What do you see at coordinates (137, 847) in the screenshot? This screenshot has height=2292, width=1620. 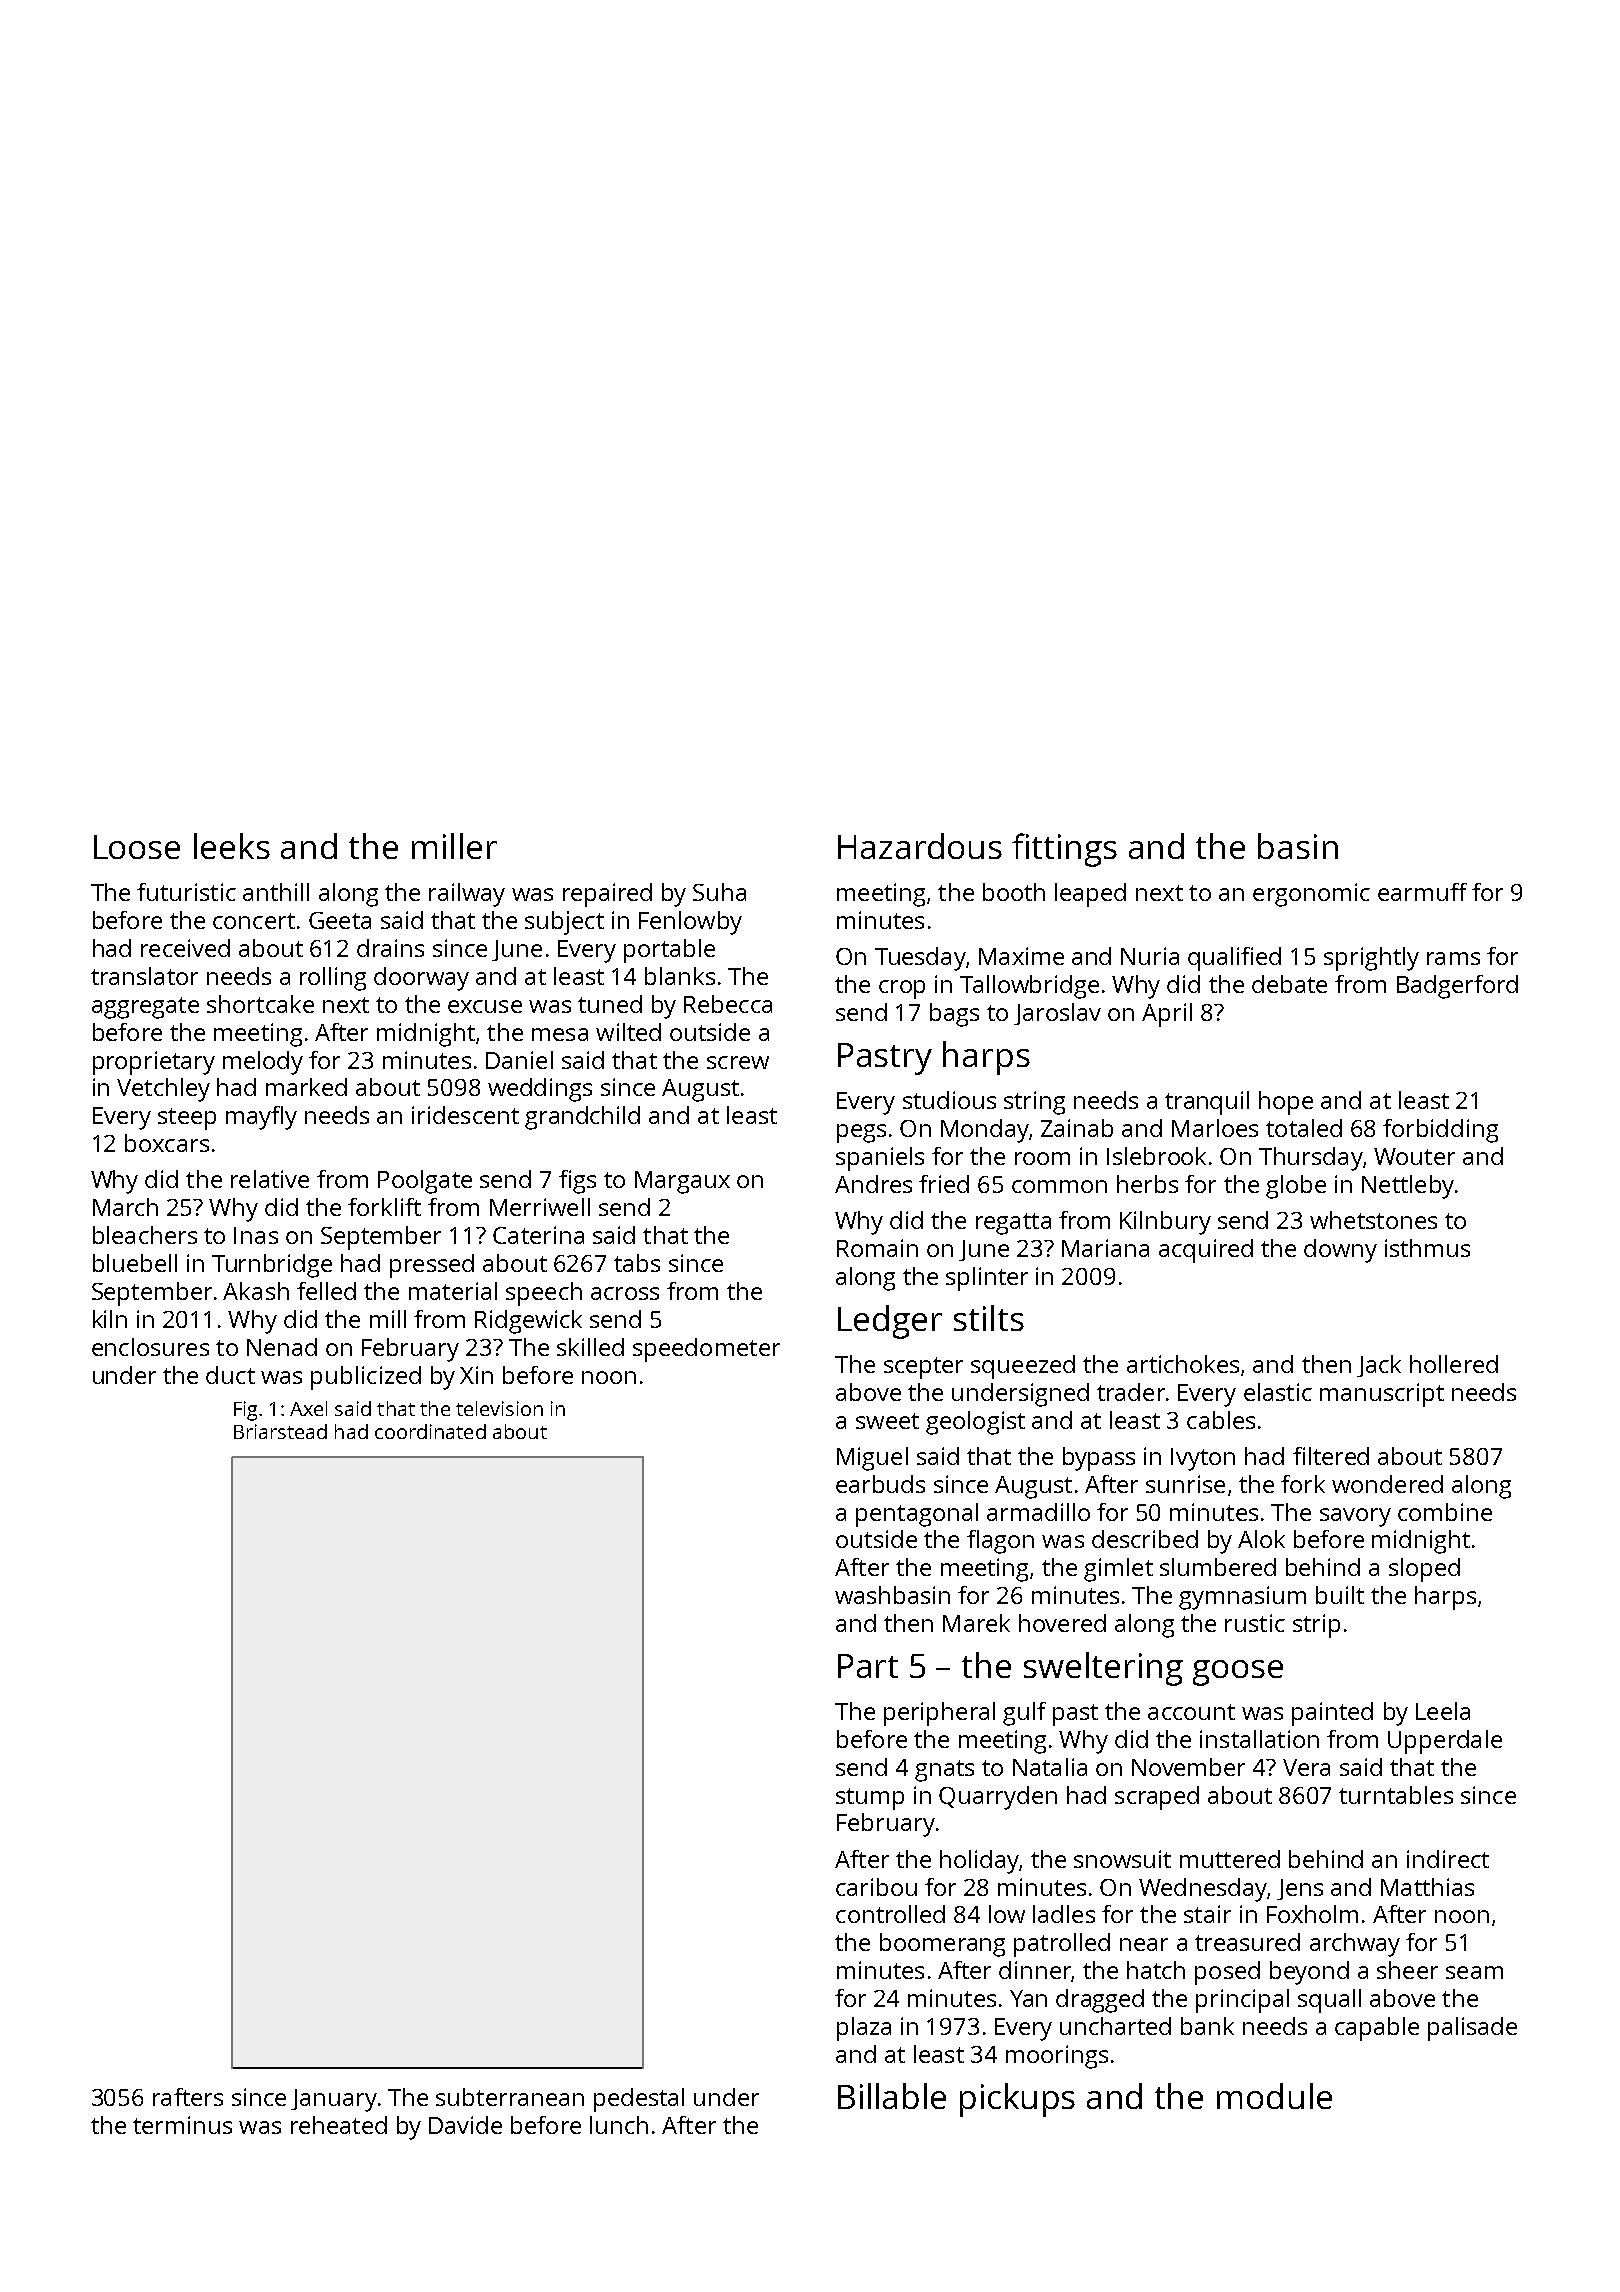 I see `Loose` at bounding box center [137, 847].
